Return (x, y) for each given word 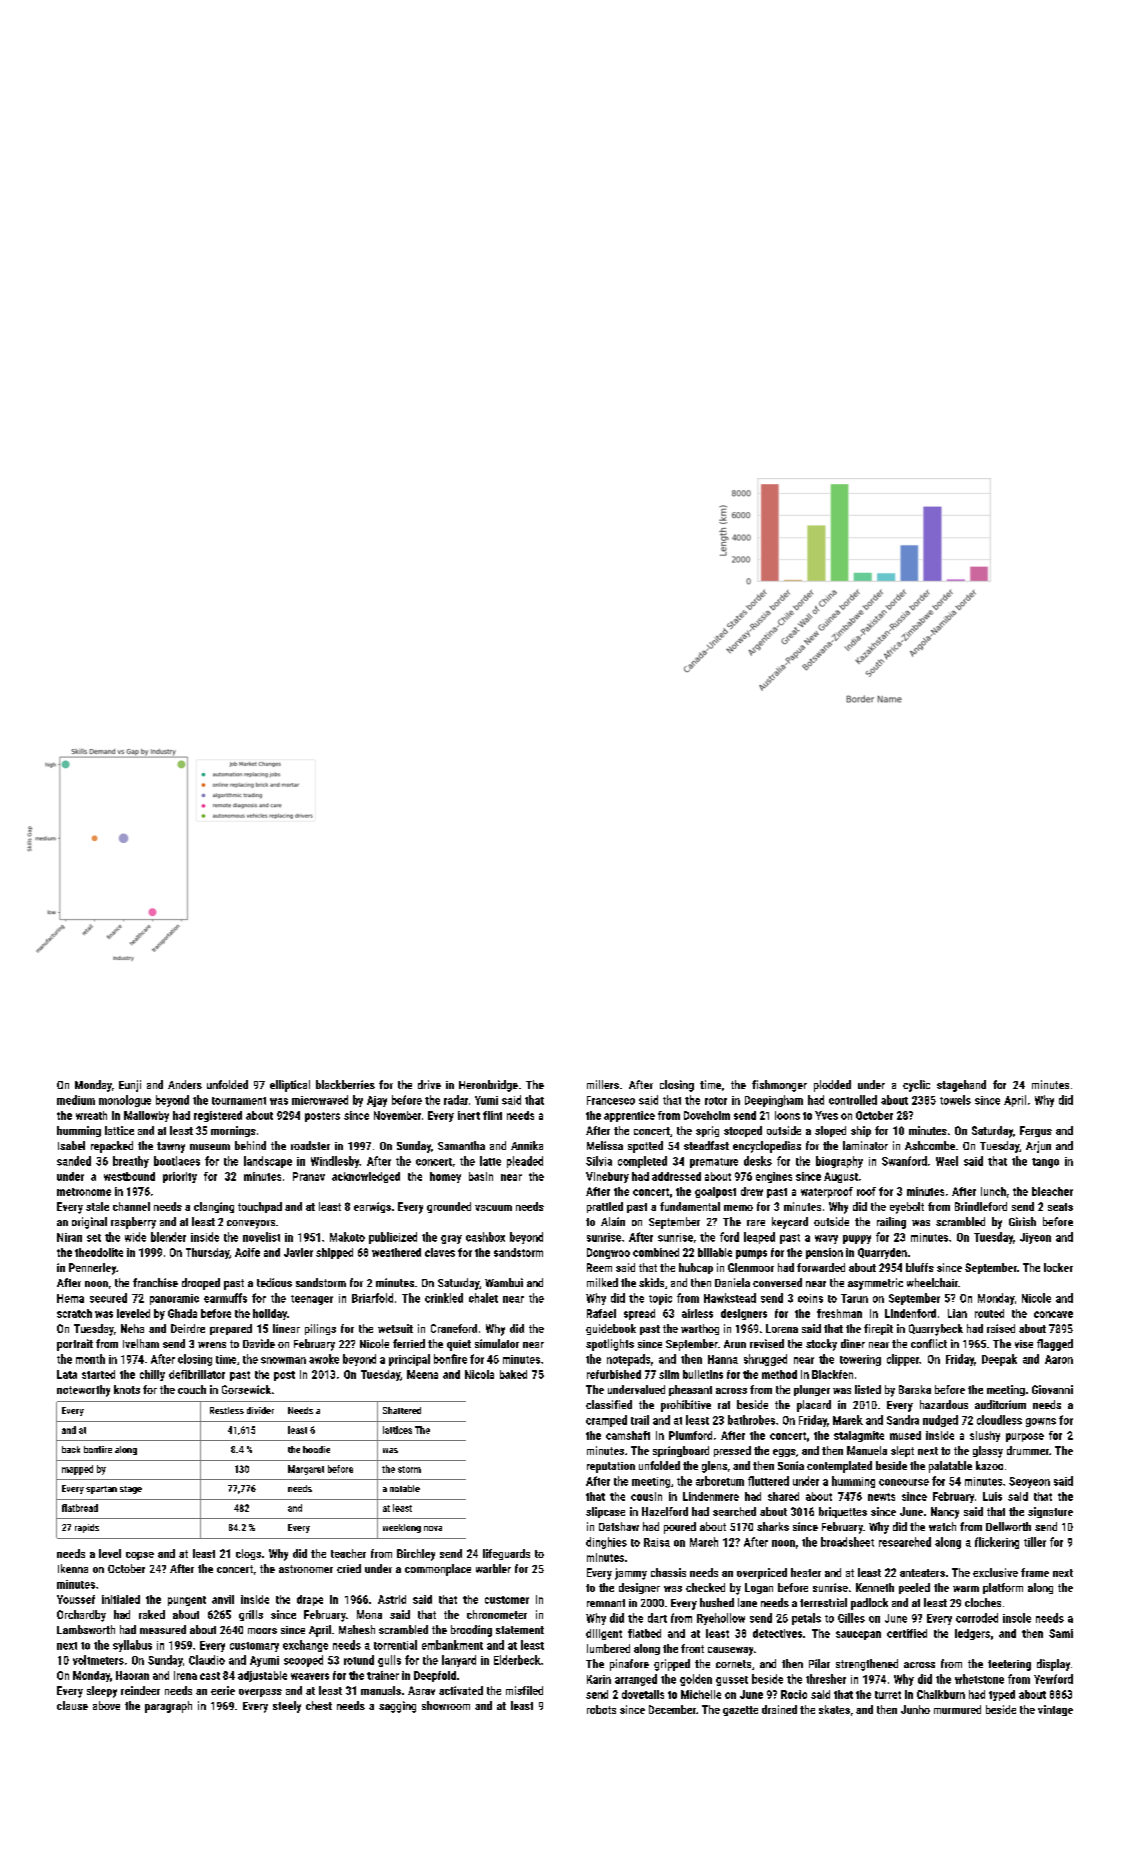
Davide (259, 1343)
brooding (471, 1631)
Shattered (402, 1410)
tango (1045, 1163)
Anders (185, 1084)
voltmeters (98, 1660)
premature (714, 1163)
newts (881, 1497)
